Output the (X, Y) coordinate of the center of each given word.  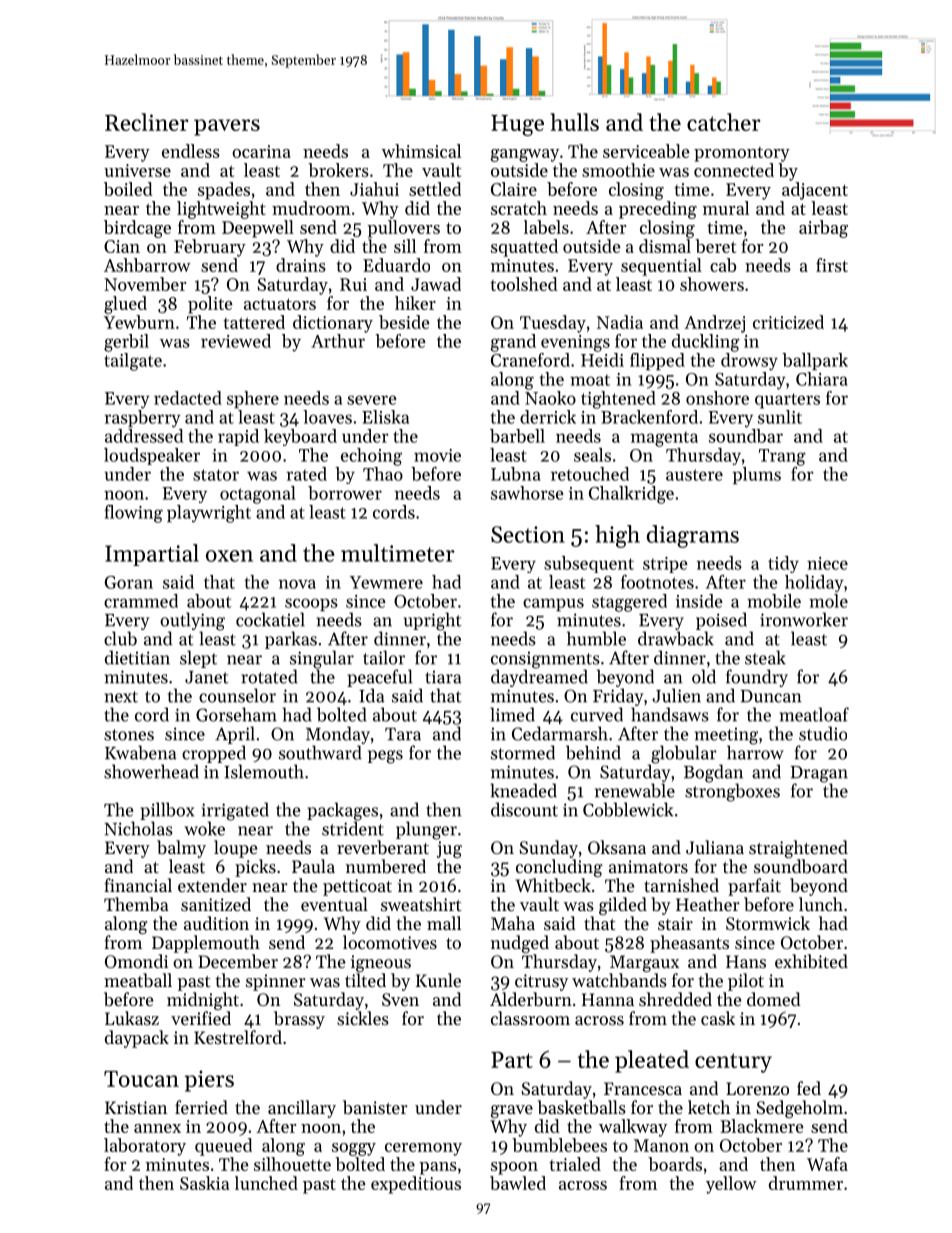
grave (512, 1111)
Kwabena (140, 752)
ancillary (302, 1109)
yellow (731, 1185)
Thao (383, 474)
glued (125, 305)
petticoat (357, 887)
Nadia (620, 322)
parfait (754, 887)
